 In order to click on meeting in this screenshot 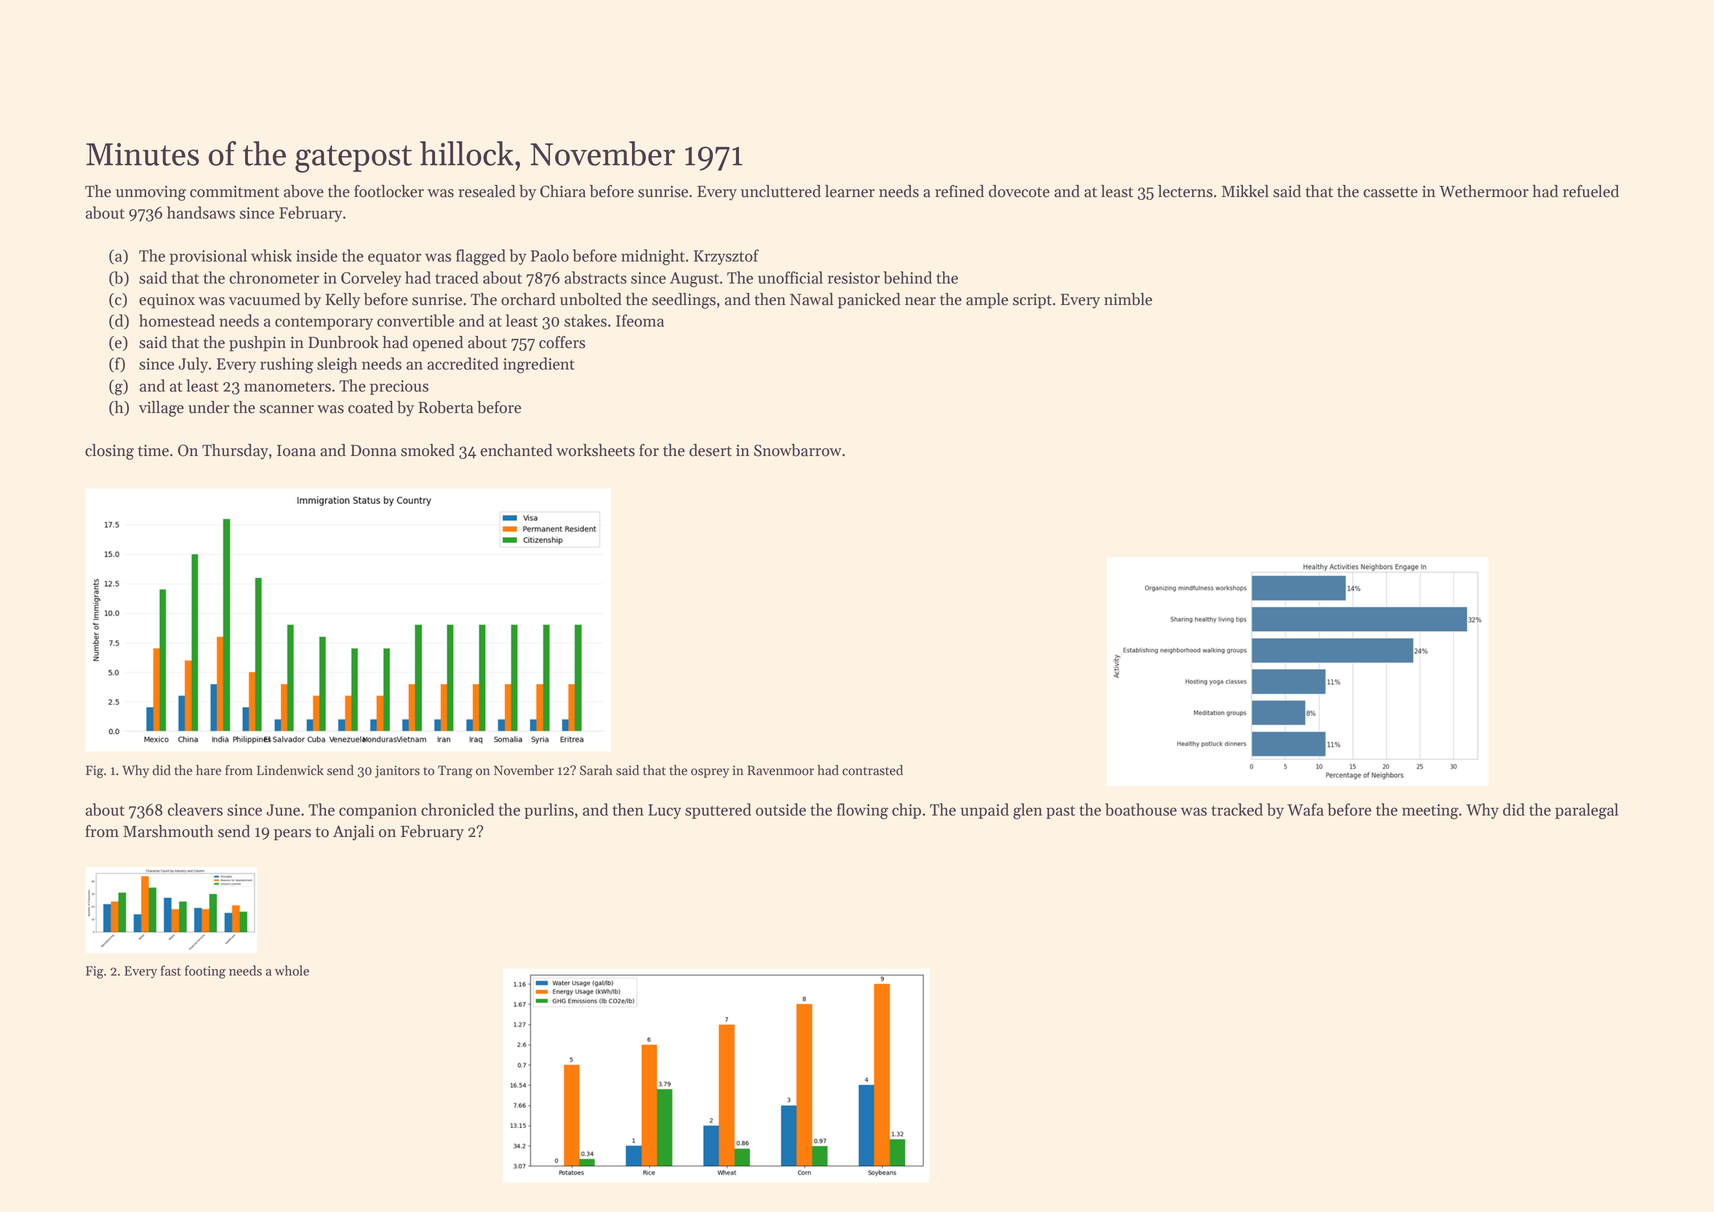, I will do `click(1430, 812)`.
